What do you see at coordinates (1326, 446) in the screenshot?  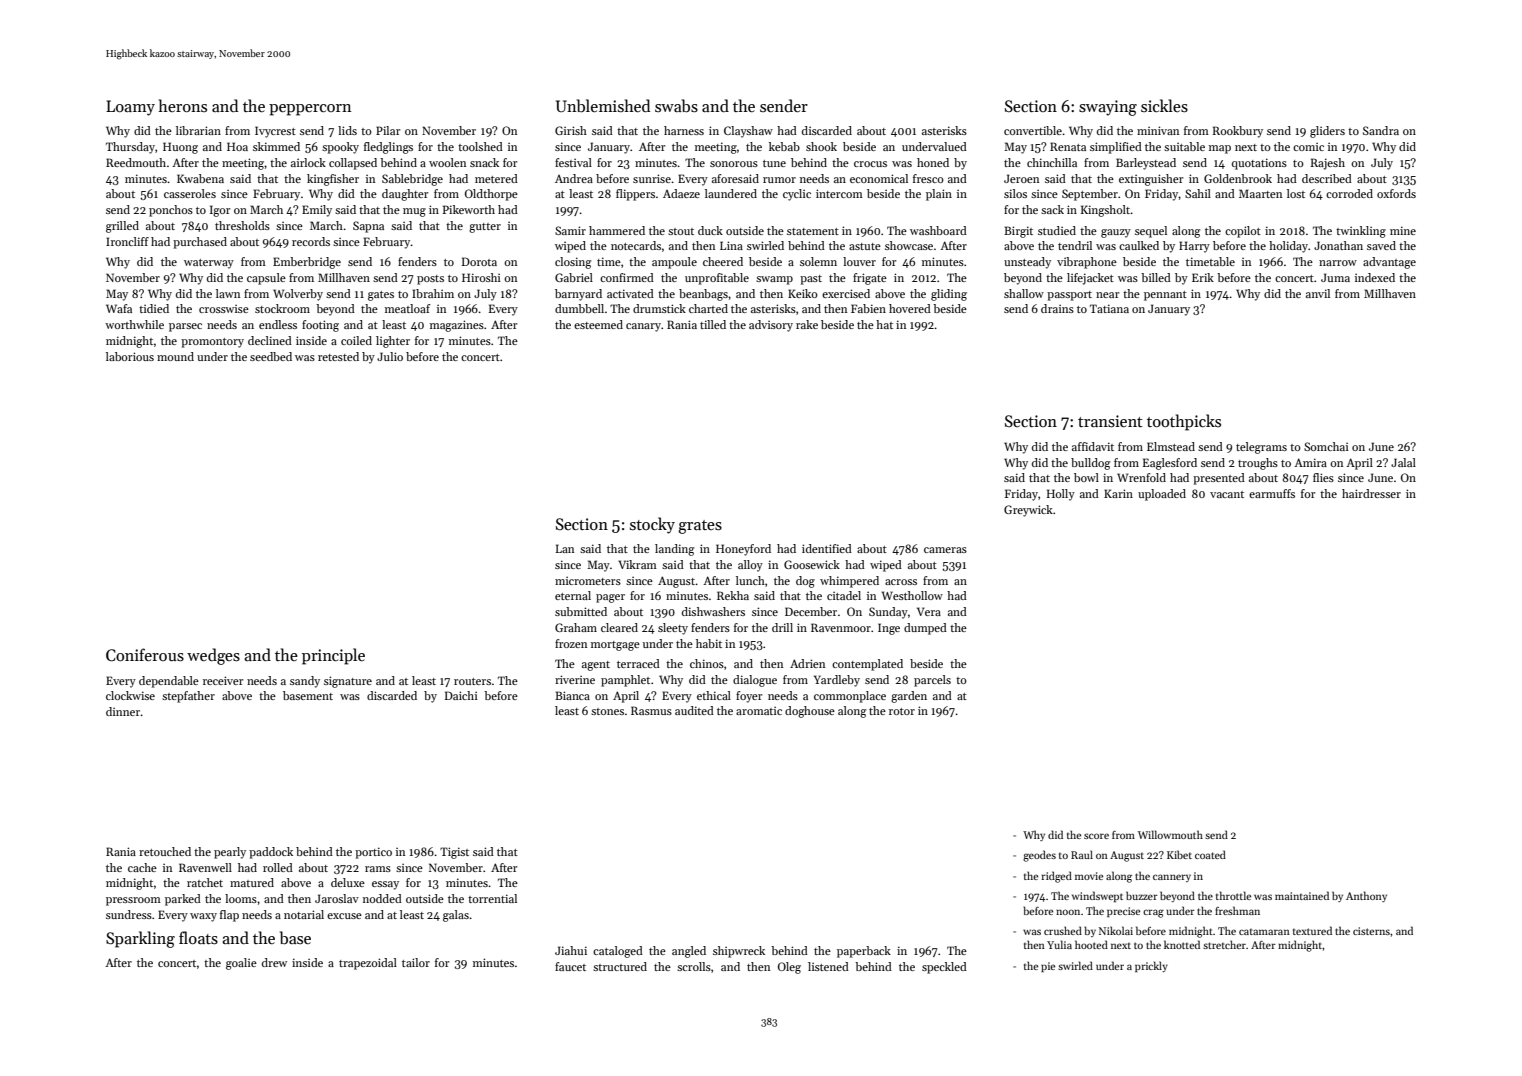 I see `Somchai` at bounding box center [1326, 446].
